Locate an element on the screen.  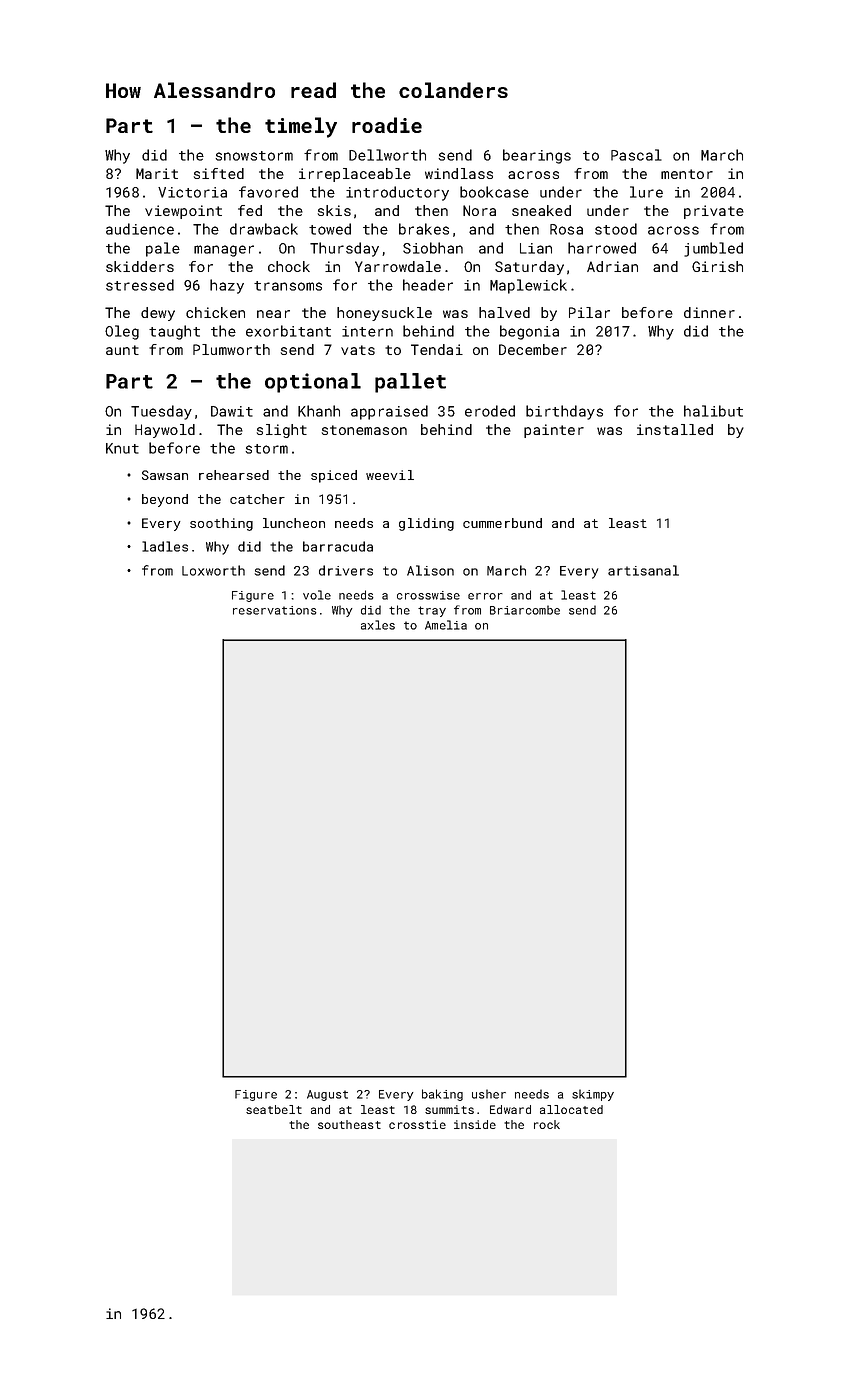
Marit is located at coordinates (157, 173).
